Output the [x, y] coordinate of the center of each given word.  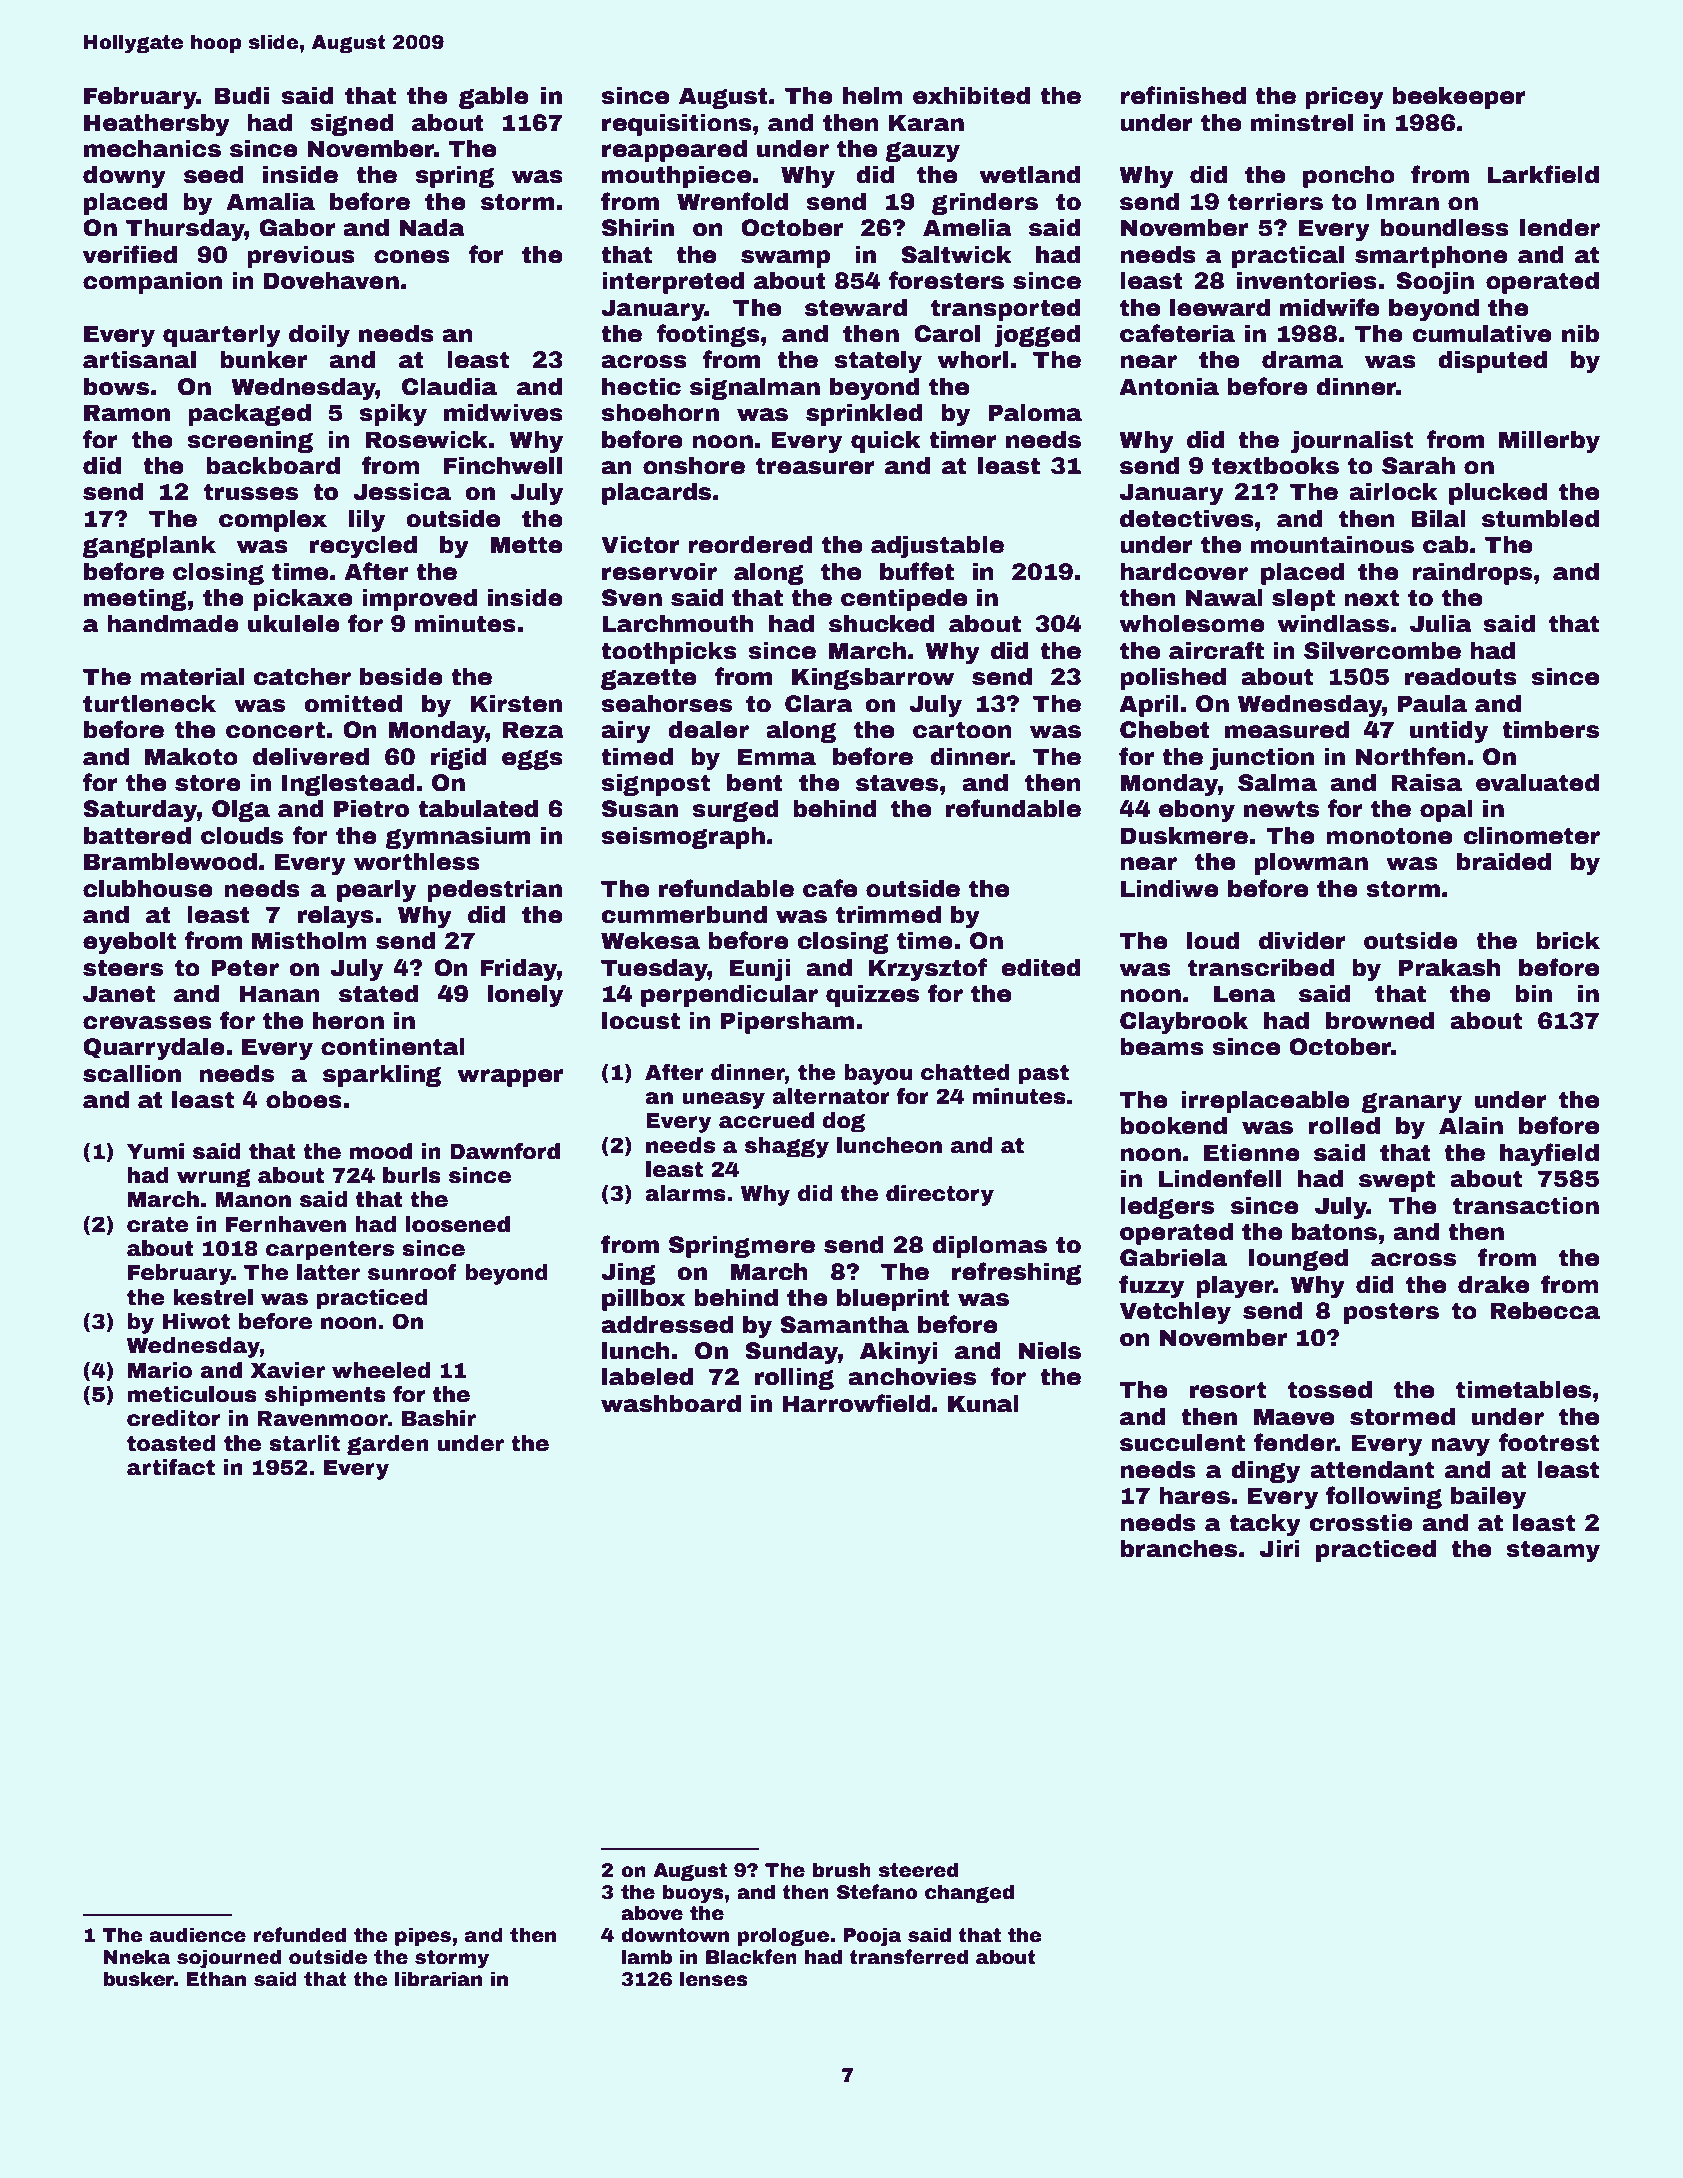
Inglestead [348, 785]
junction [1262, 759]
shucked [881, 624]
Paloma [1035, 413]
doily [319, 336]
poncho [1349, 177]
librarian [438, 1979]
